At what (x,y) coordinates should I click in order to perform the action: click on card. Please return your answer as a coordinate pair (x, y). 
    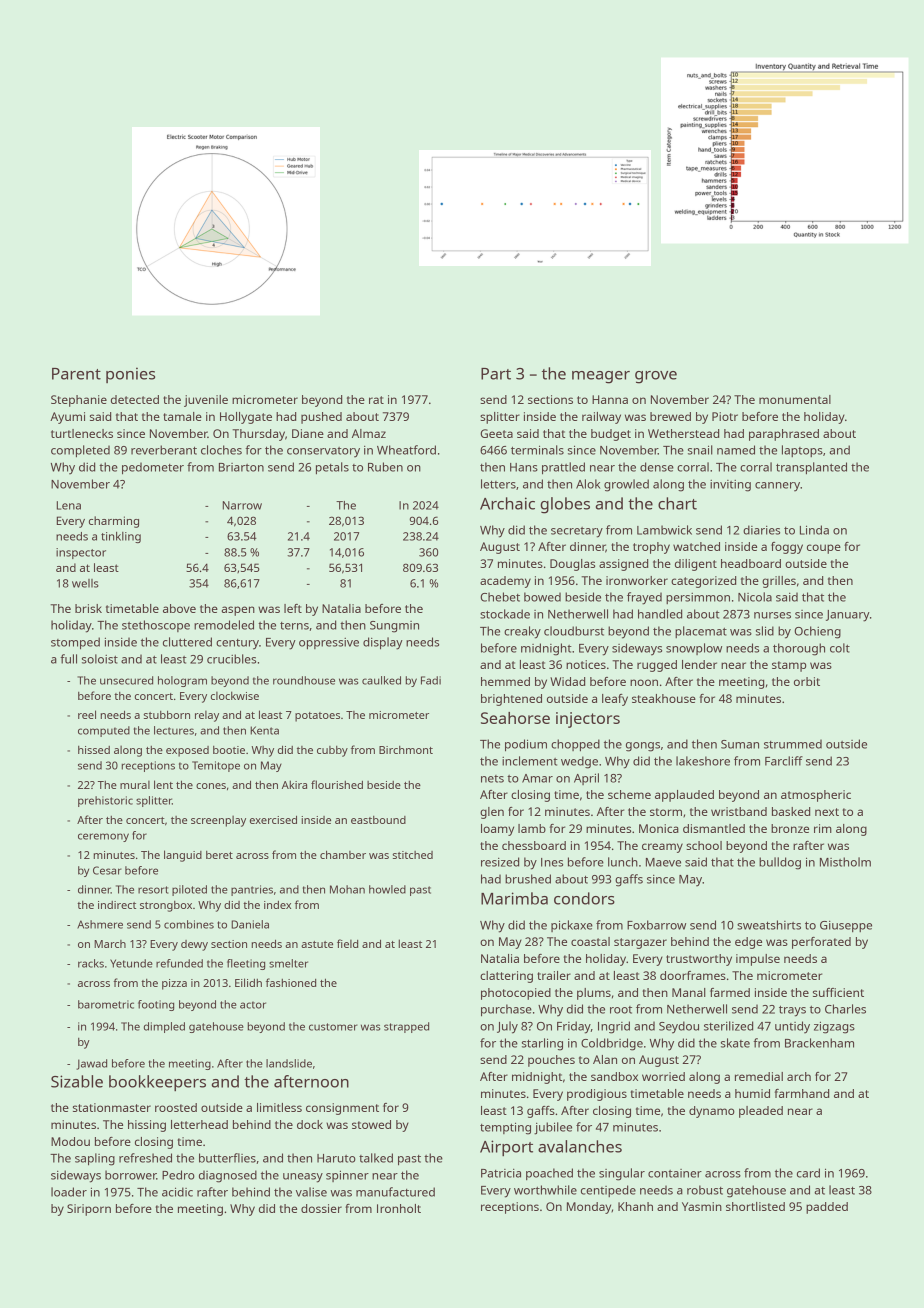
    Looking at the image, I should click on (808, 1173).
